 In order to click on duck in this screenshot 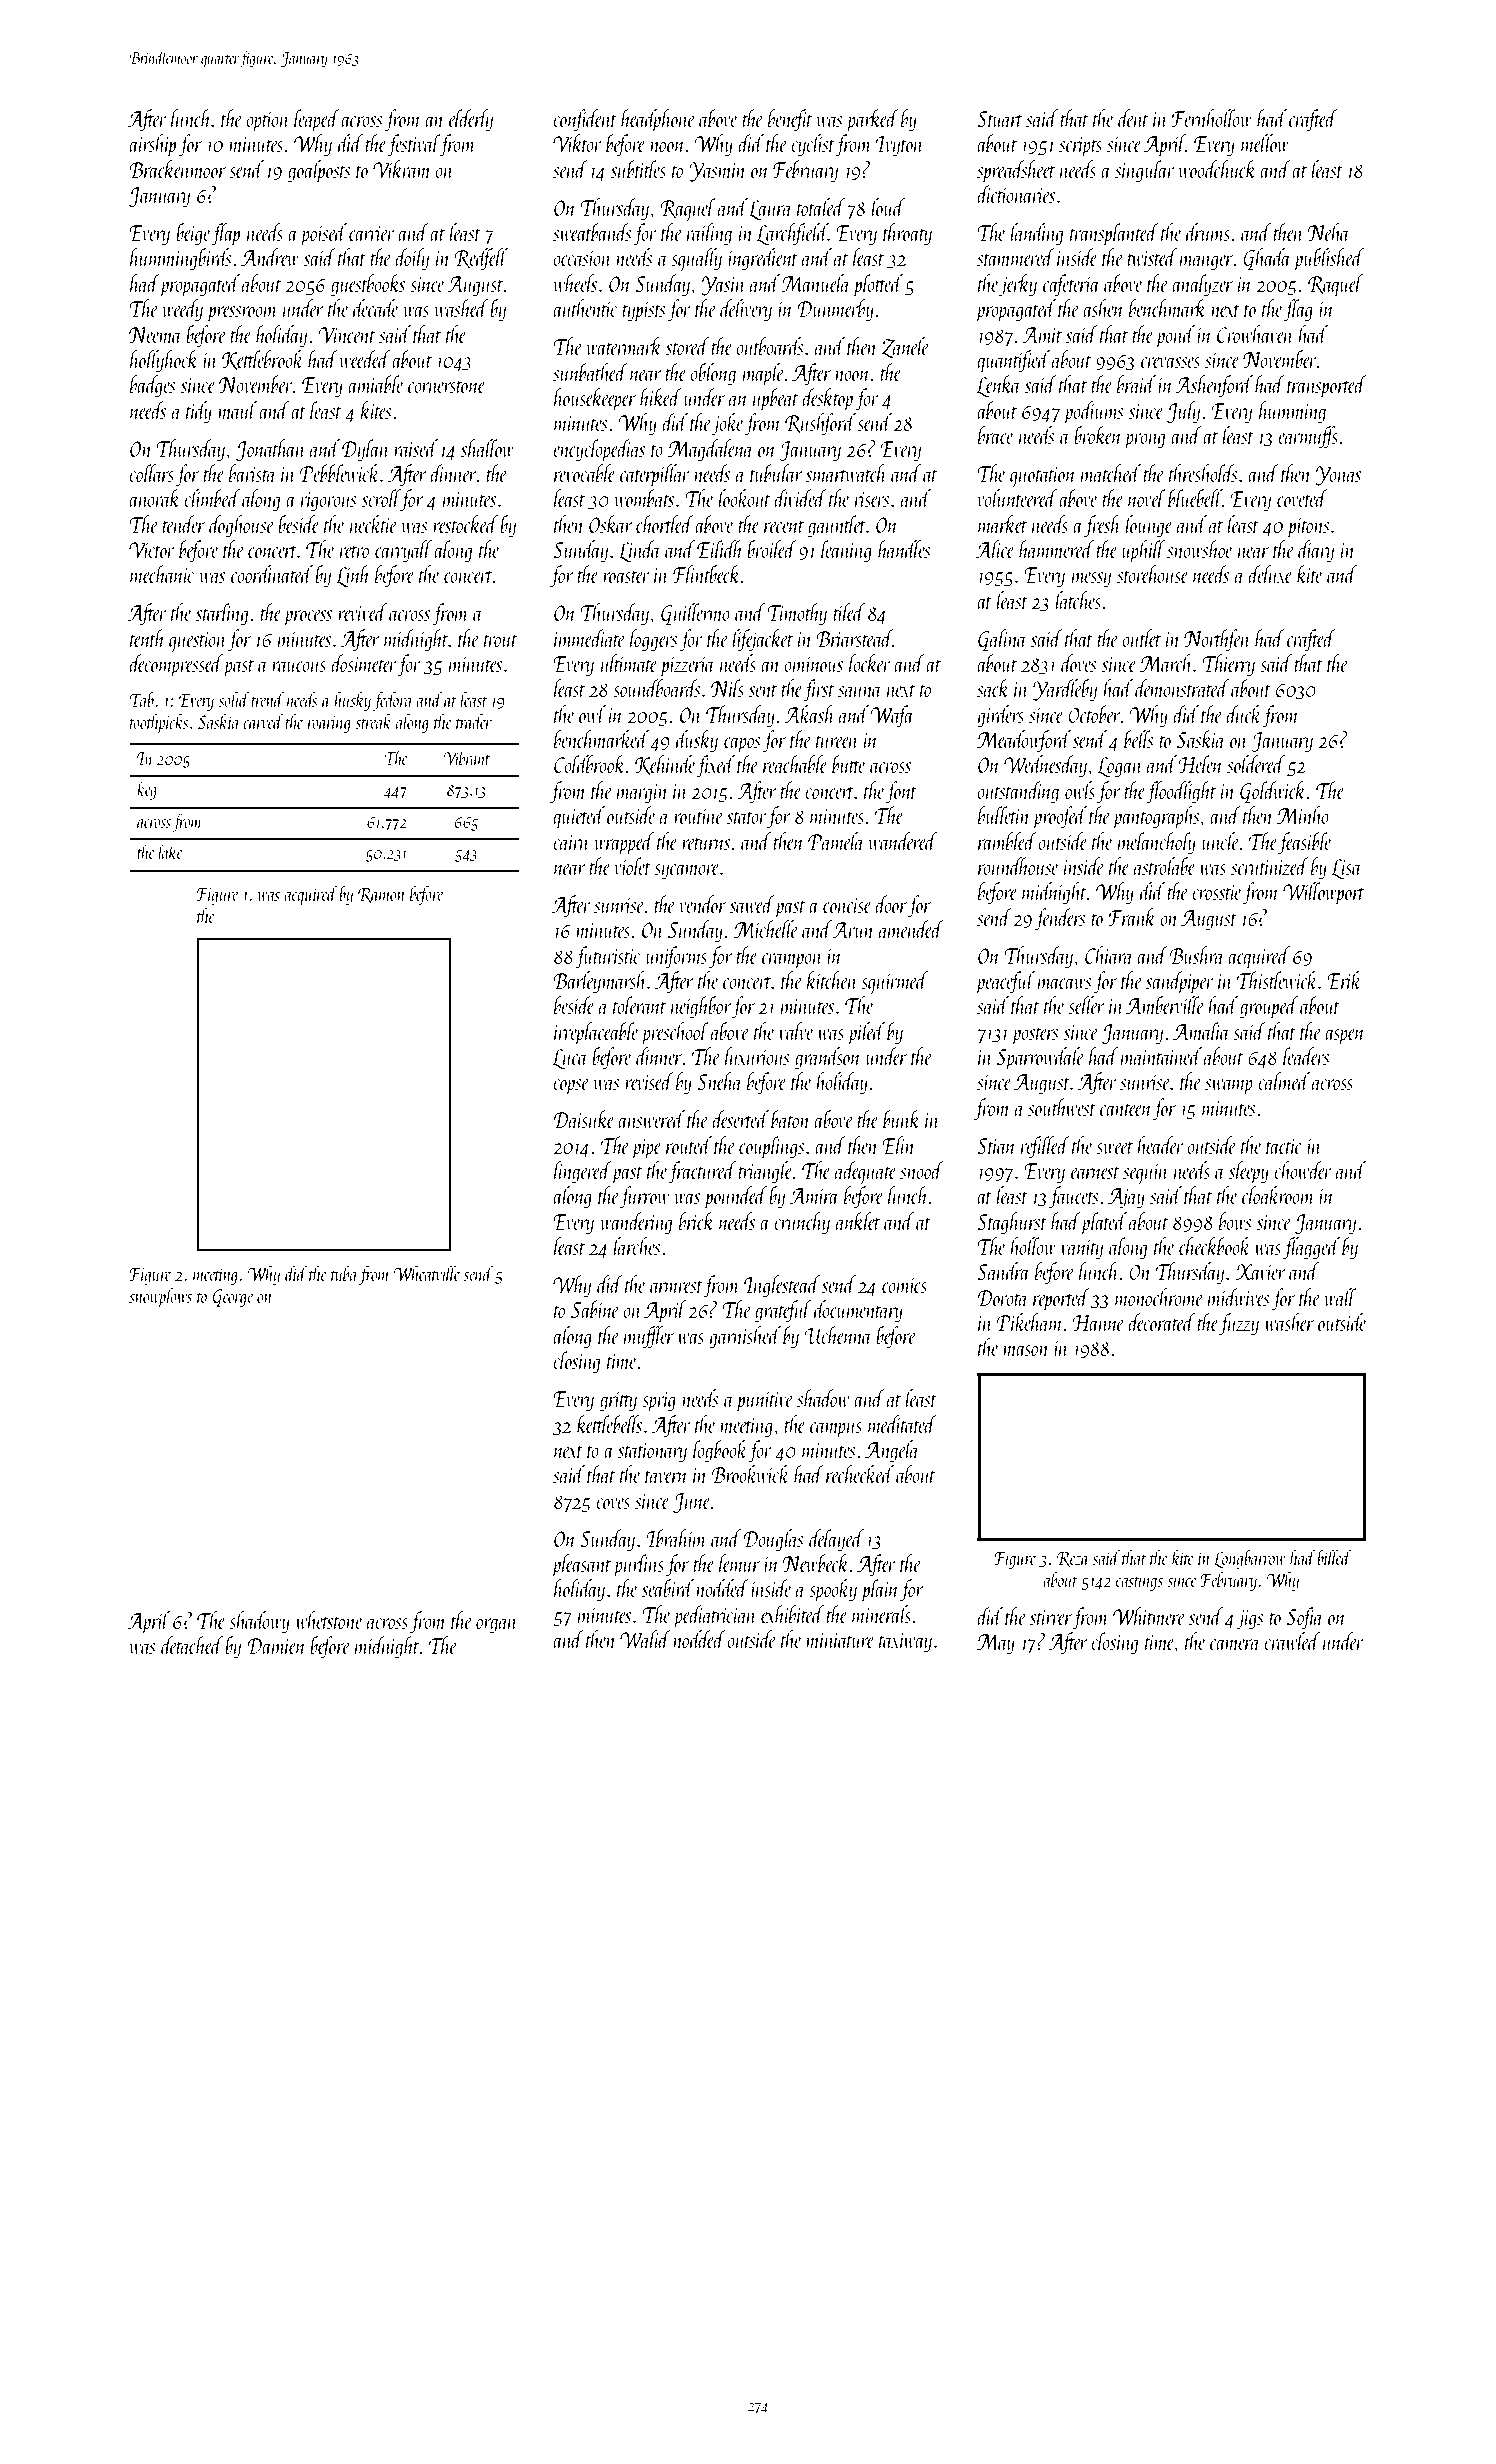, I will do `click(1244, 714)`.
